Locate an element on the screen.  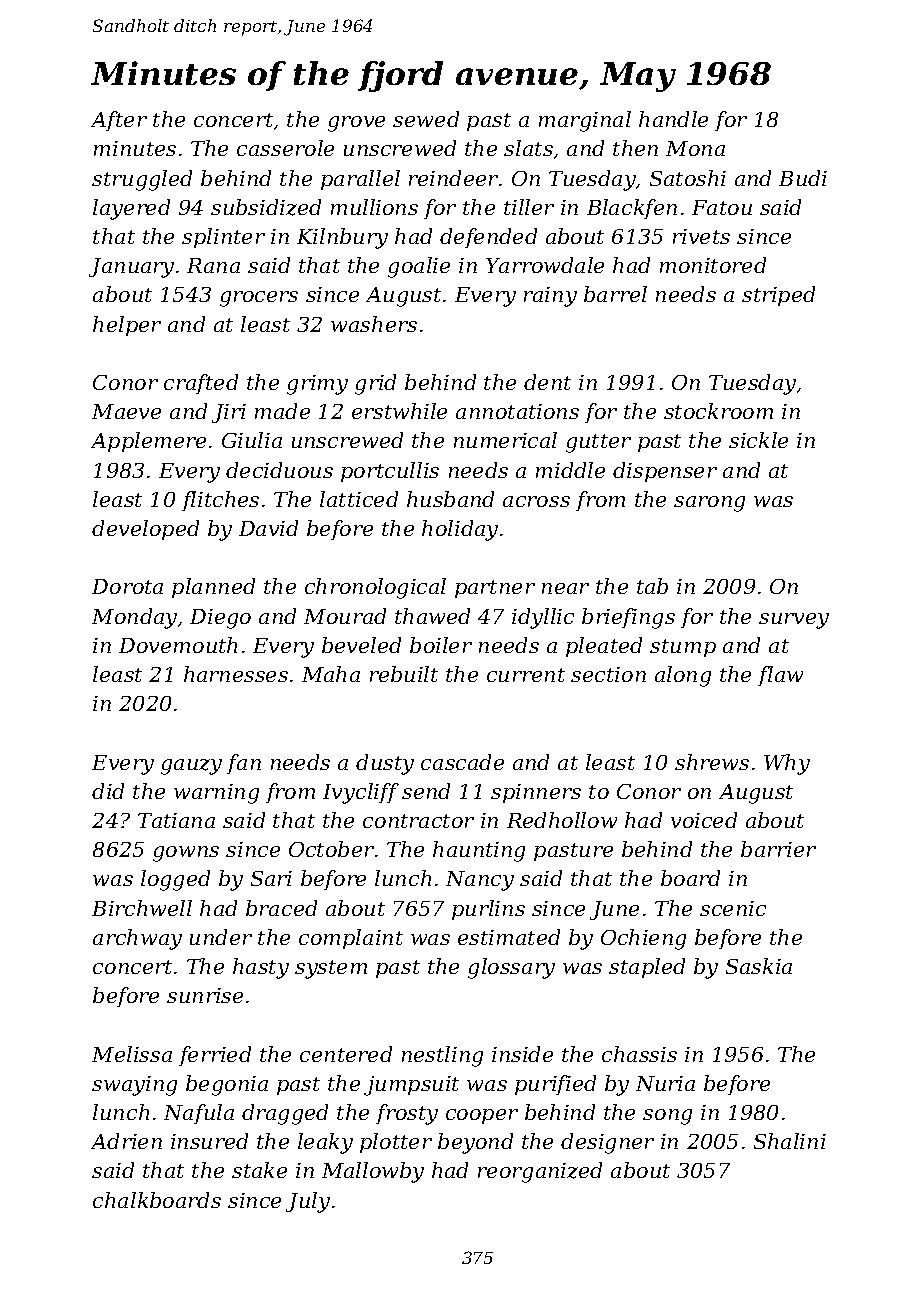
Mallowby is located at coordinates (373, 1172).
